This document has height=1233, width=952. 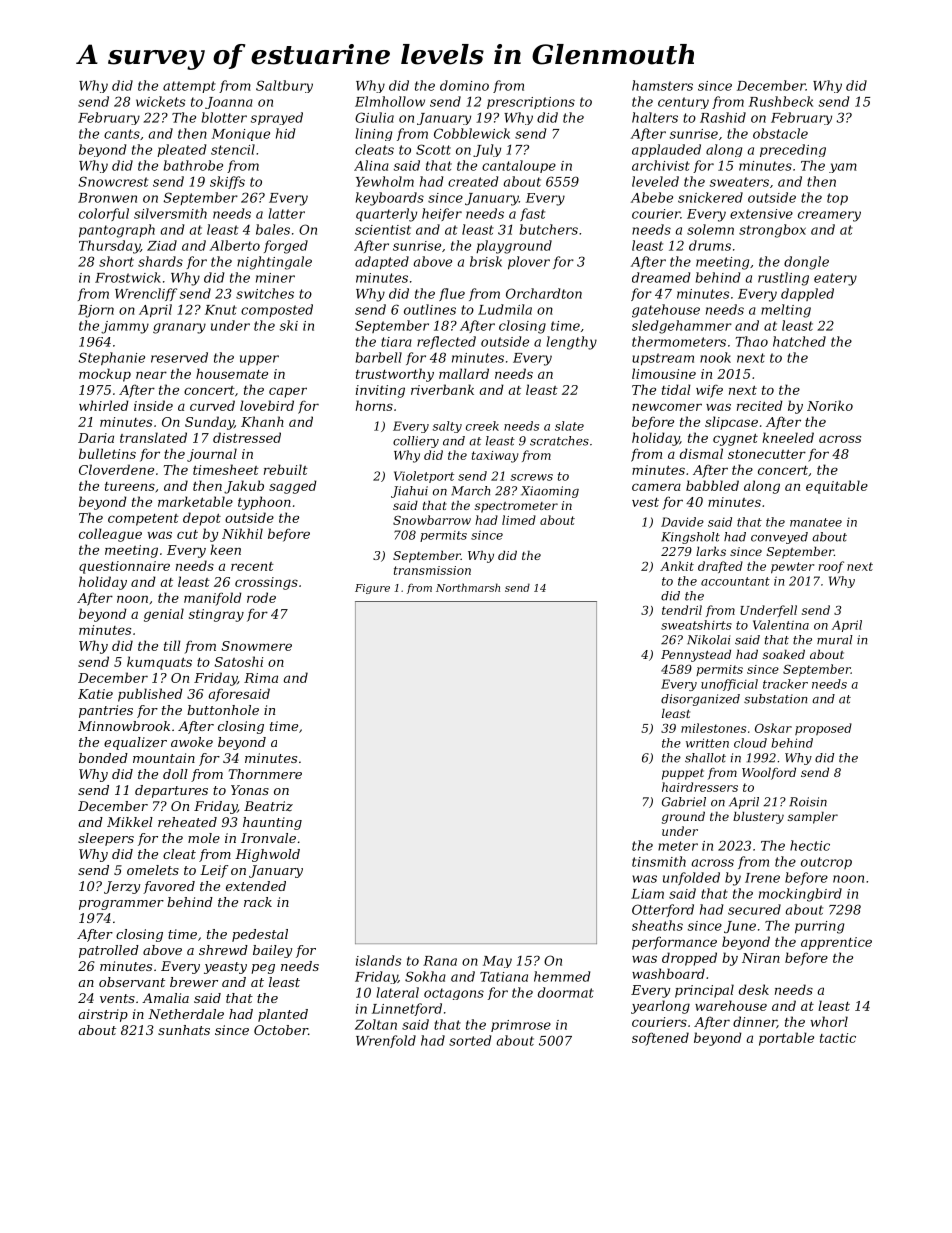 What do you see at coordinates (446, 342) in the document?
I see `reflected` at bounding box center [446, 342].
